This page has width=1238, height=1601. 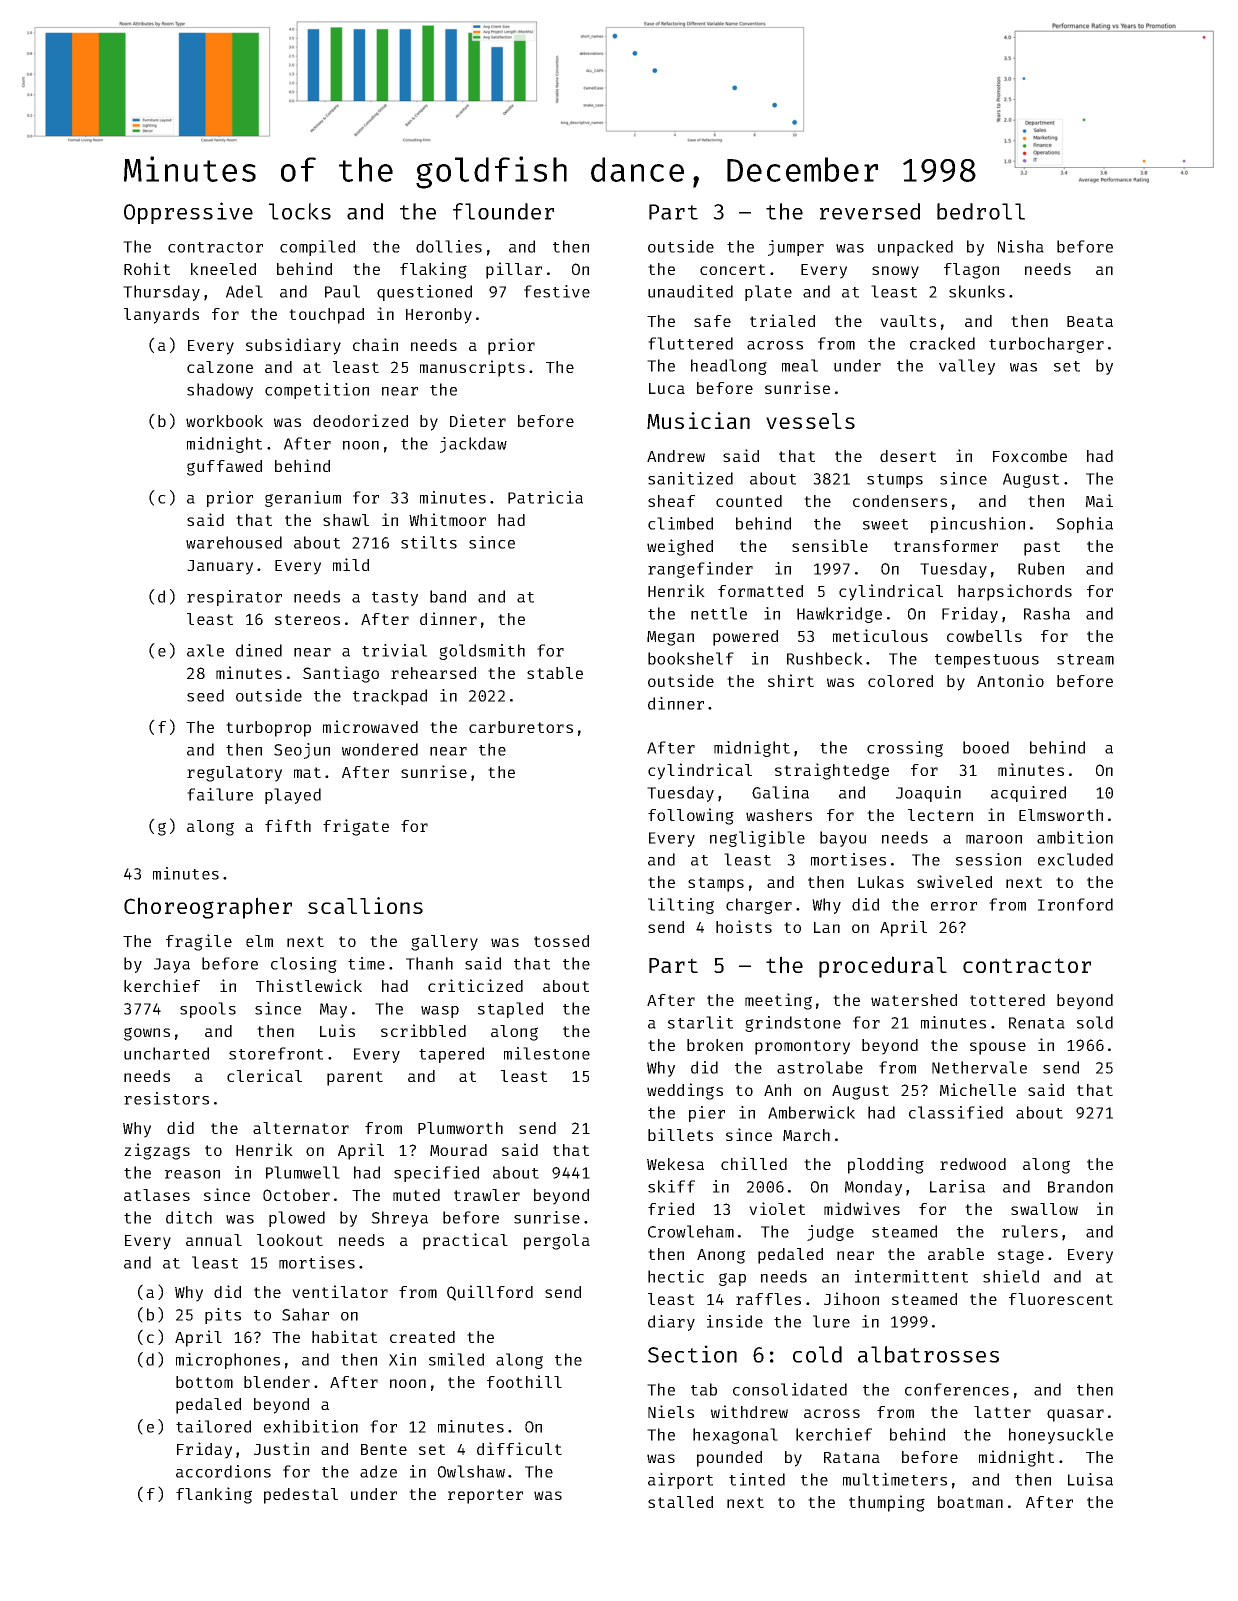 What do you see at coordinates (555, 673) in the page?
I see `stable` at bounding box center [555, 673].
